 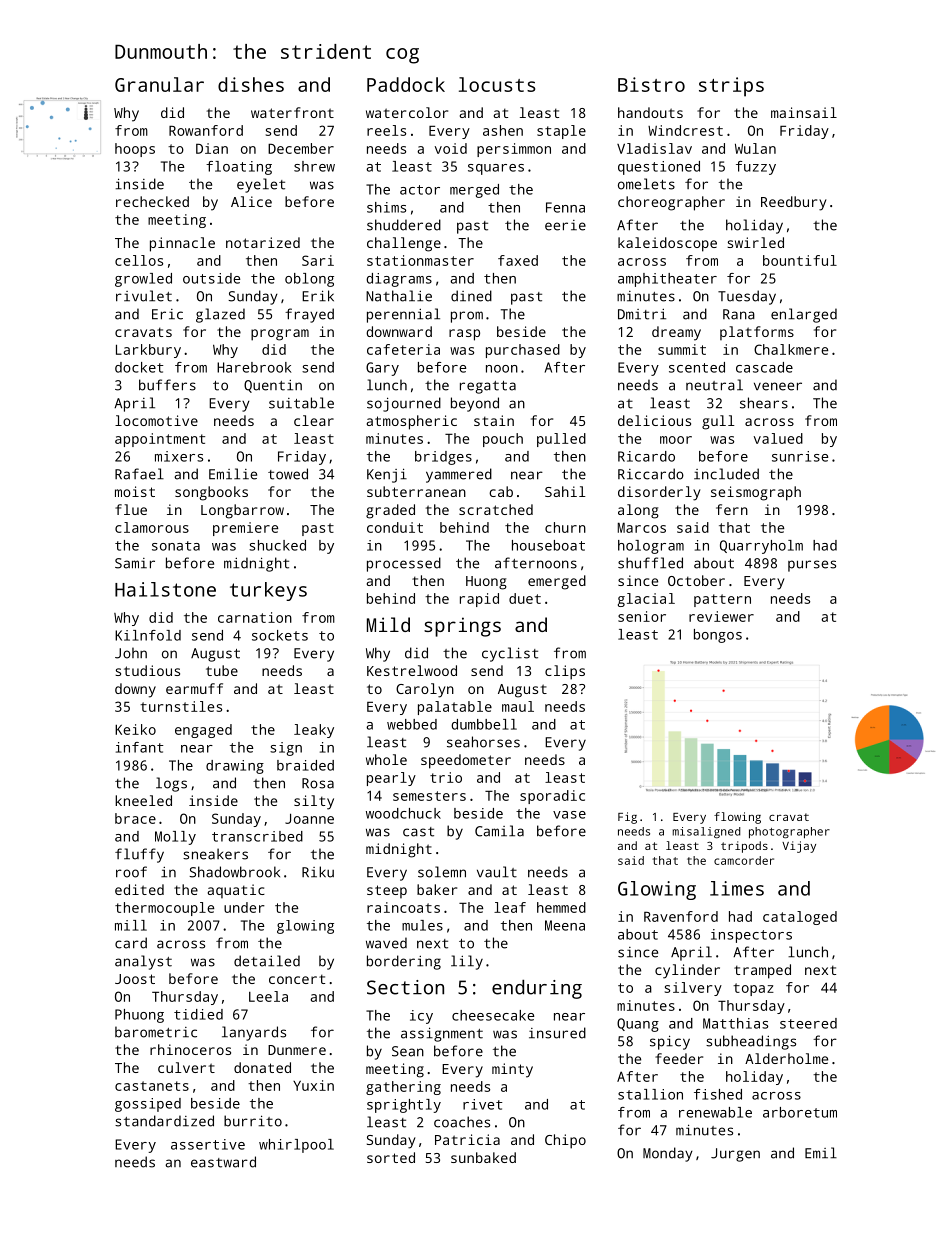 What do you see at coordinates (718, 636) in the image?
I see `bongos` at bounding box center [718, 636].
